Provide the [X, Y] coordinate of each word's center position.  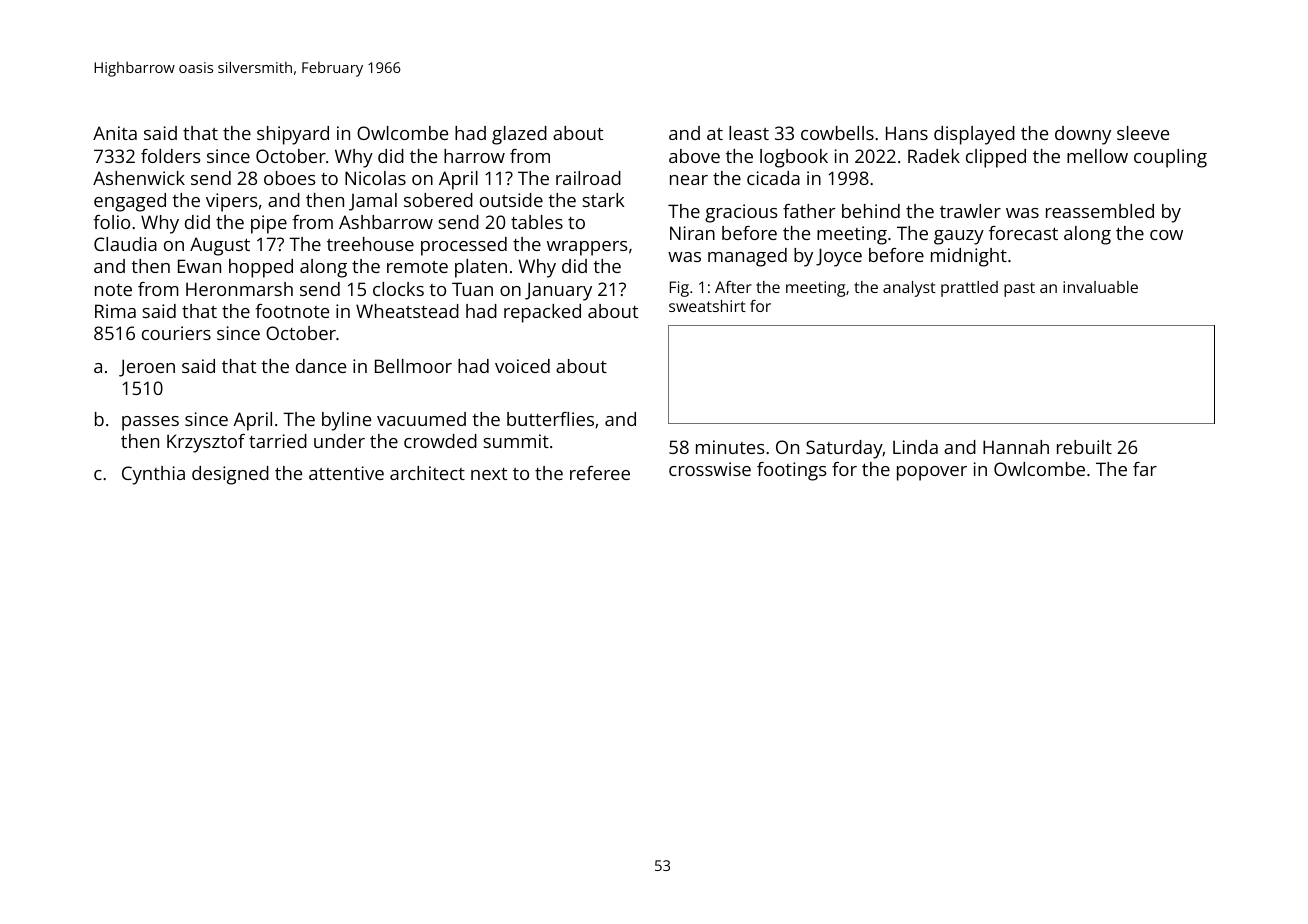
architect [427, 473]
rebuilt [1084, 447]
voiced [522, 366]
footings [792, 471]
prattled [969, 289]
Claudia [125, 244]
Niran [692, 233]
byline [346, 421]
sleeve [1143, 133]
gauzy [959, 237]
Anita [115, 133]
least [749, 133]
